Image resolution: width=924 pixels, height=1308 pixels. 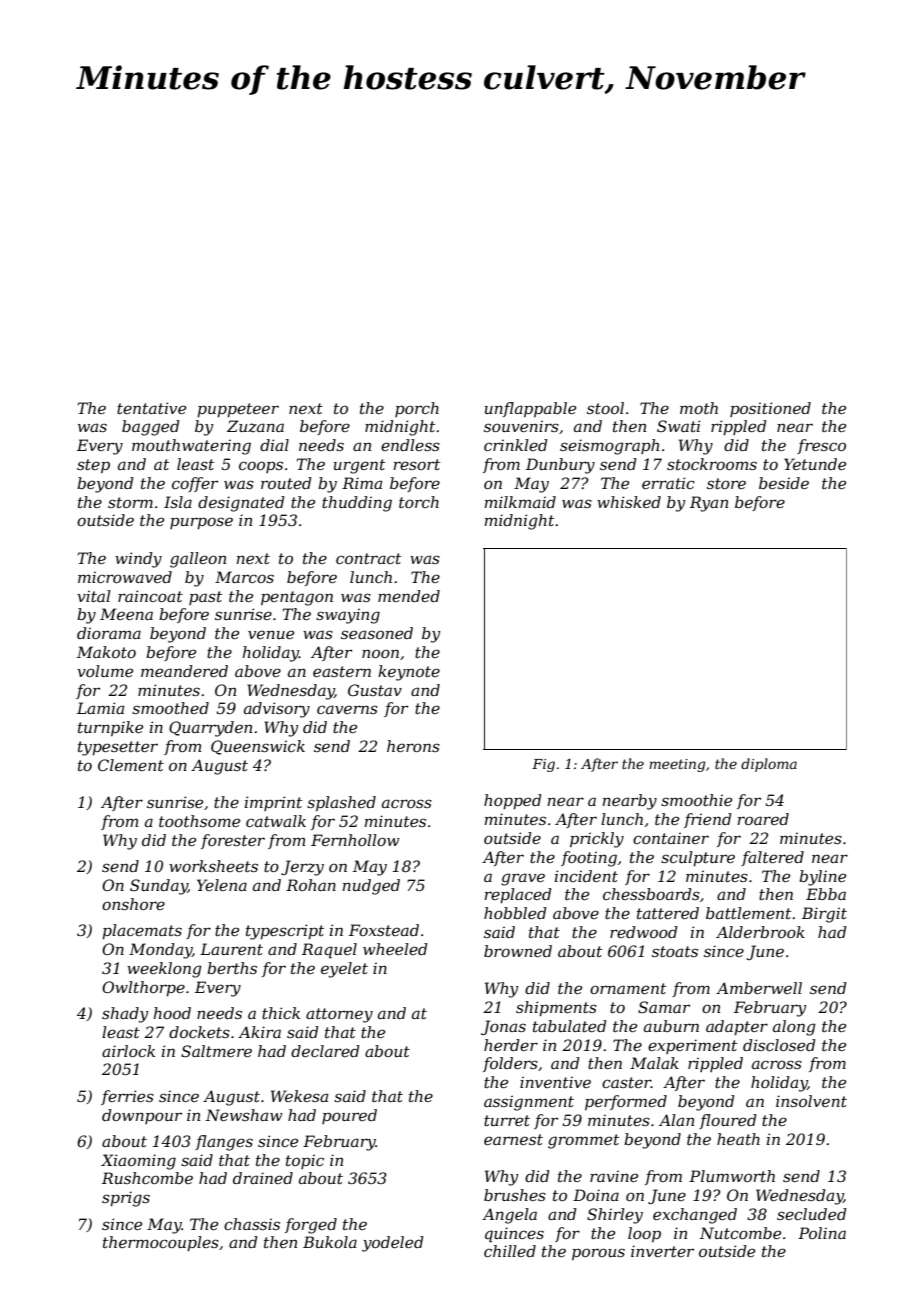 I want to click on Amberwell, so click(x=759, y=988).
